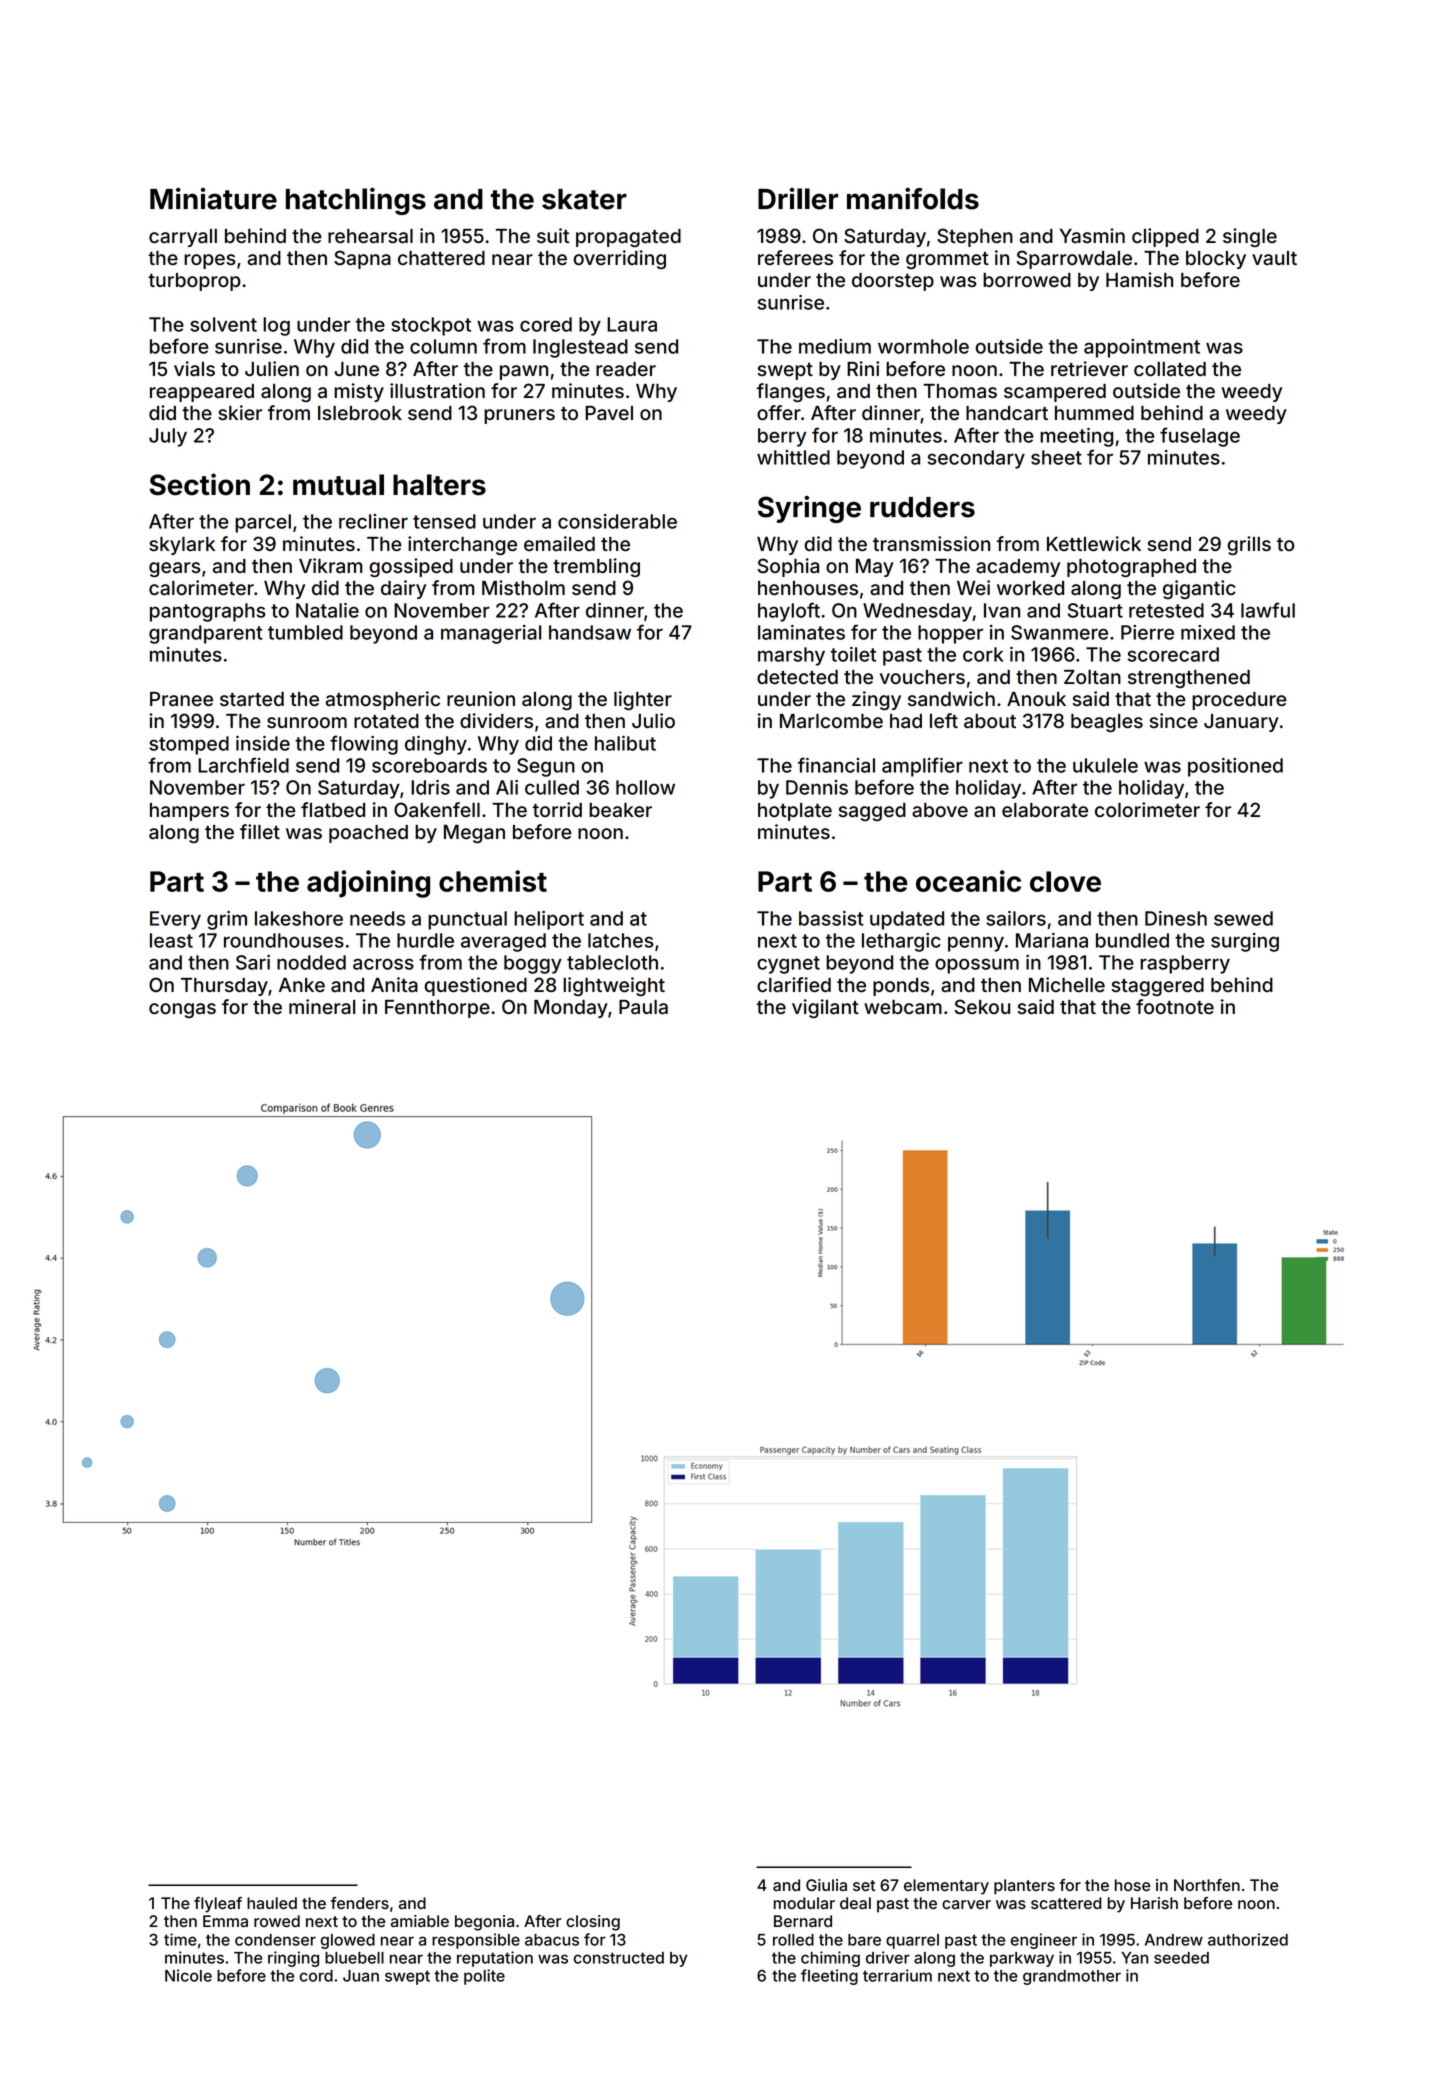  What do you see at coordinates (628, 238) in the image?
I see `propagated` at bounding box center [628, 238].
